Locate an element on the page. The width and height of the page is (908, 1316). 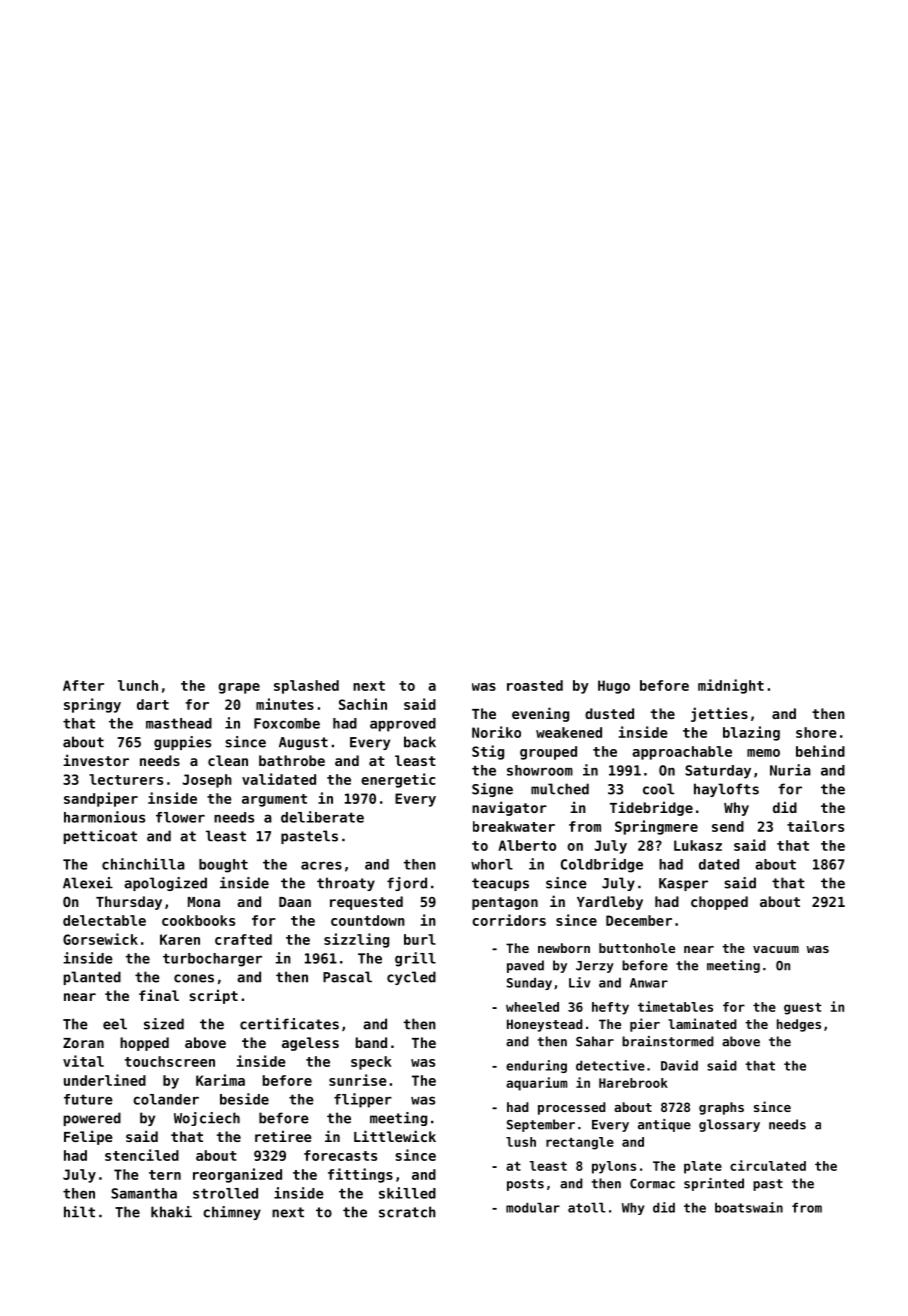
Hugo is located at coordinates (614, 687).
